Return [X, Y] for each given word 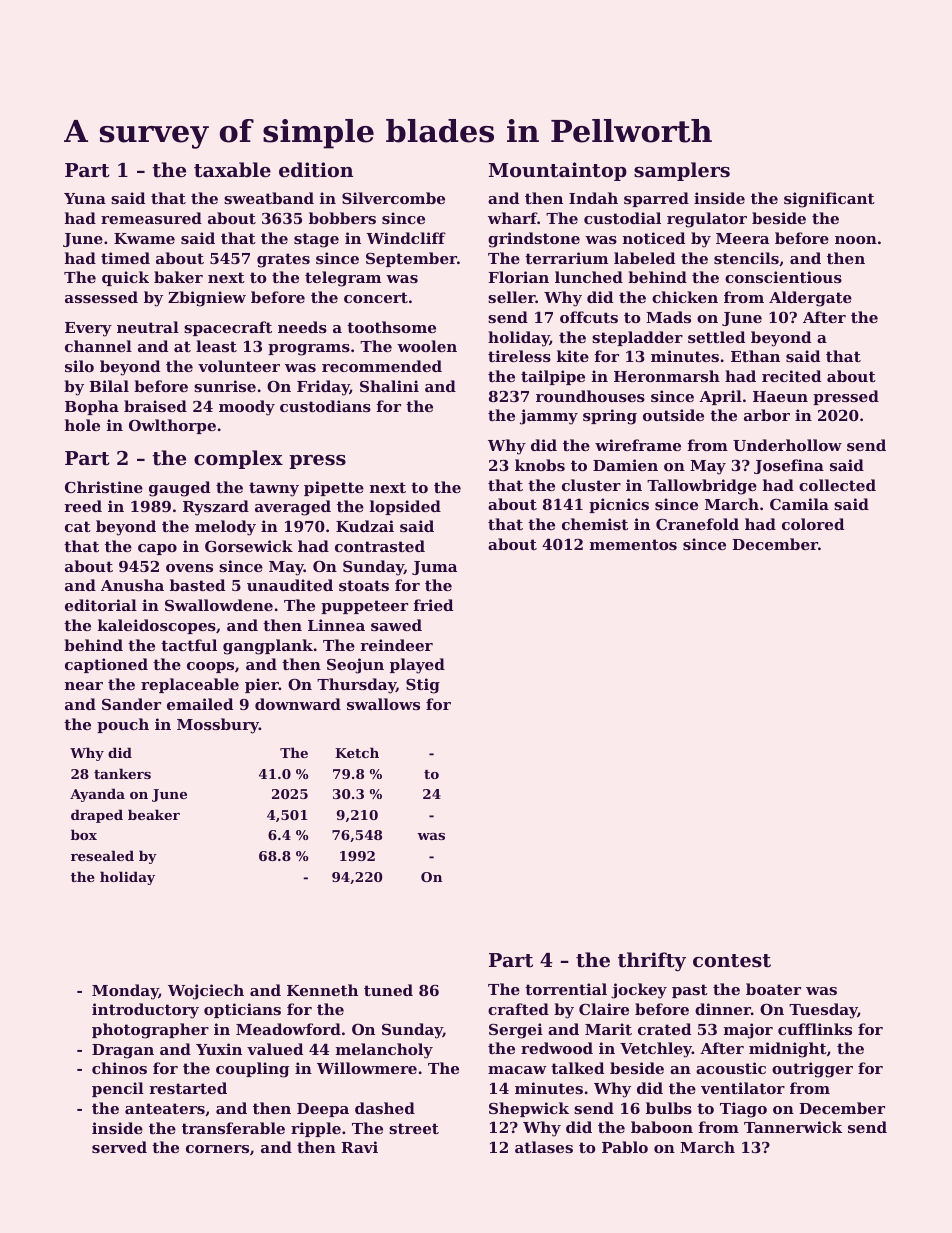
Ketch [357, 752]
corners [217, 1149]
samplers [682, 171]
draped [97, 816]
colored [813, 524]
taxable [232, 169]
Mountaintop [558, 171]
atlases [544, 1147]
